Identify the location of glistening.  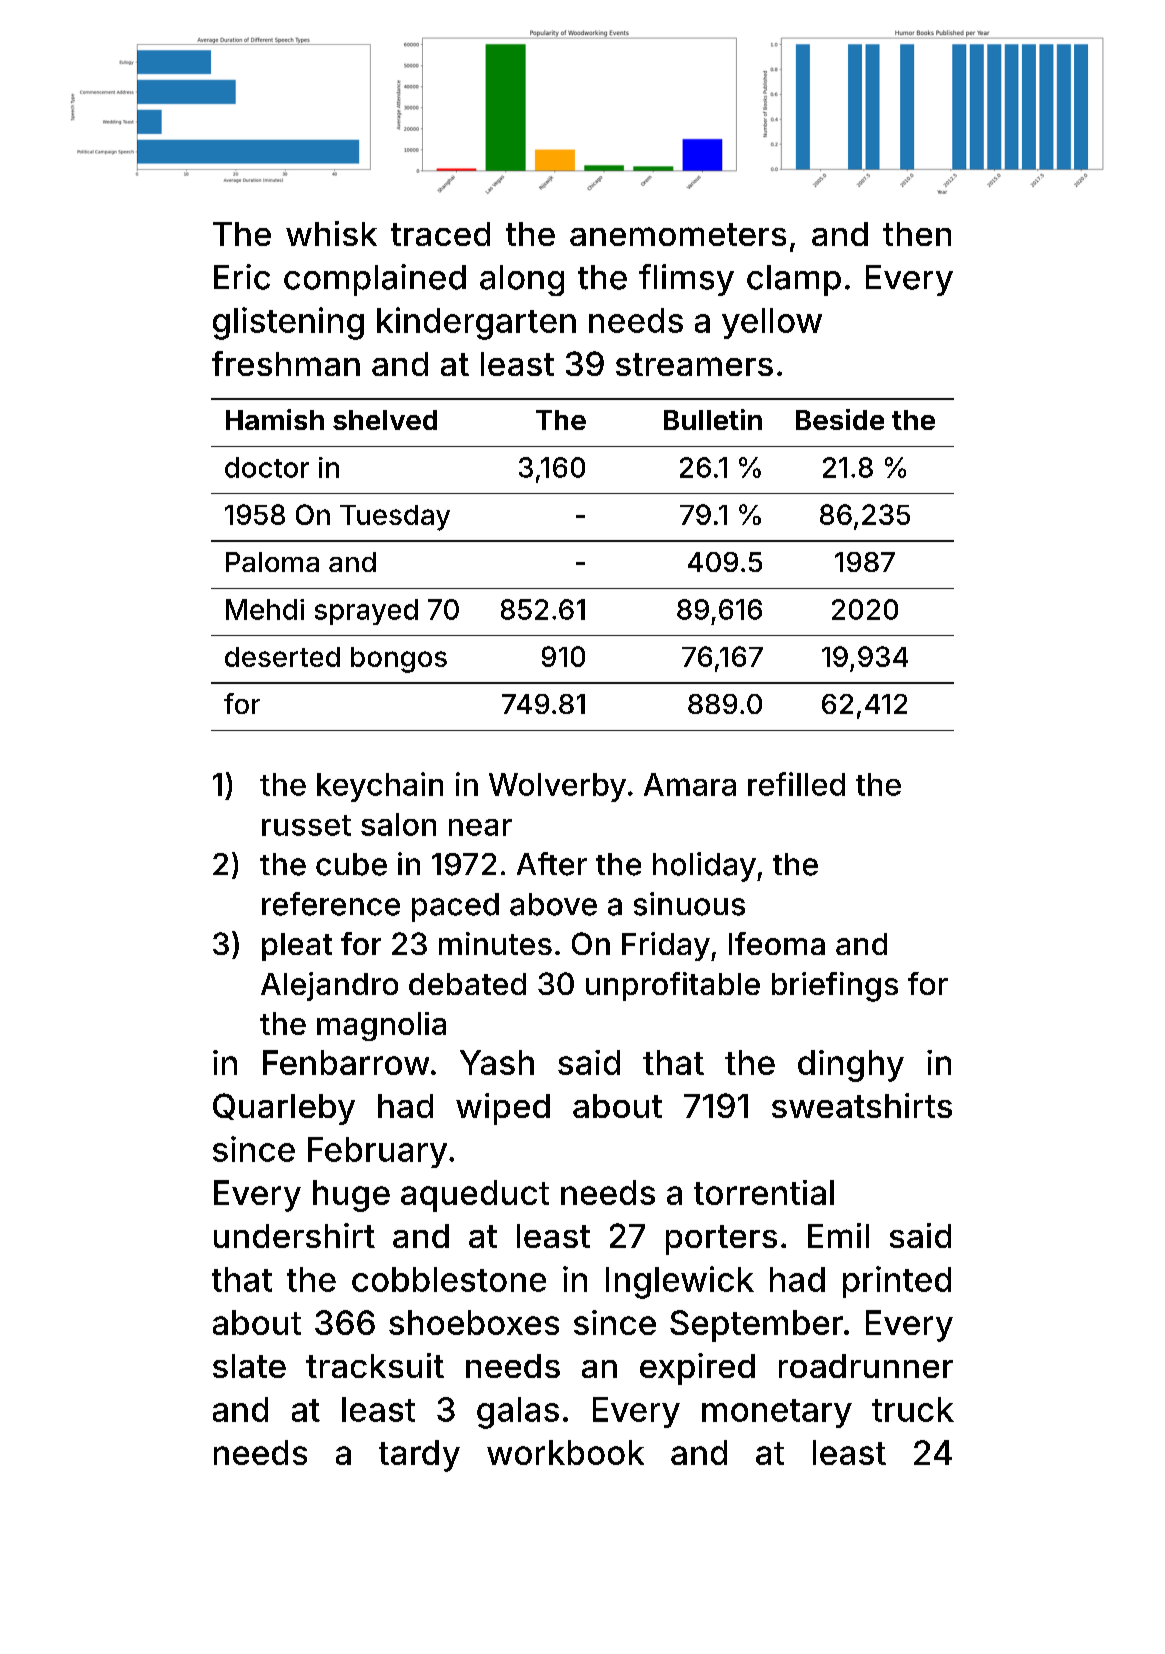
(288, 323).
